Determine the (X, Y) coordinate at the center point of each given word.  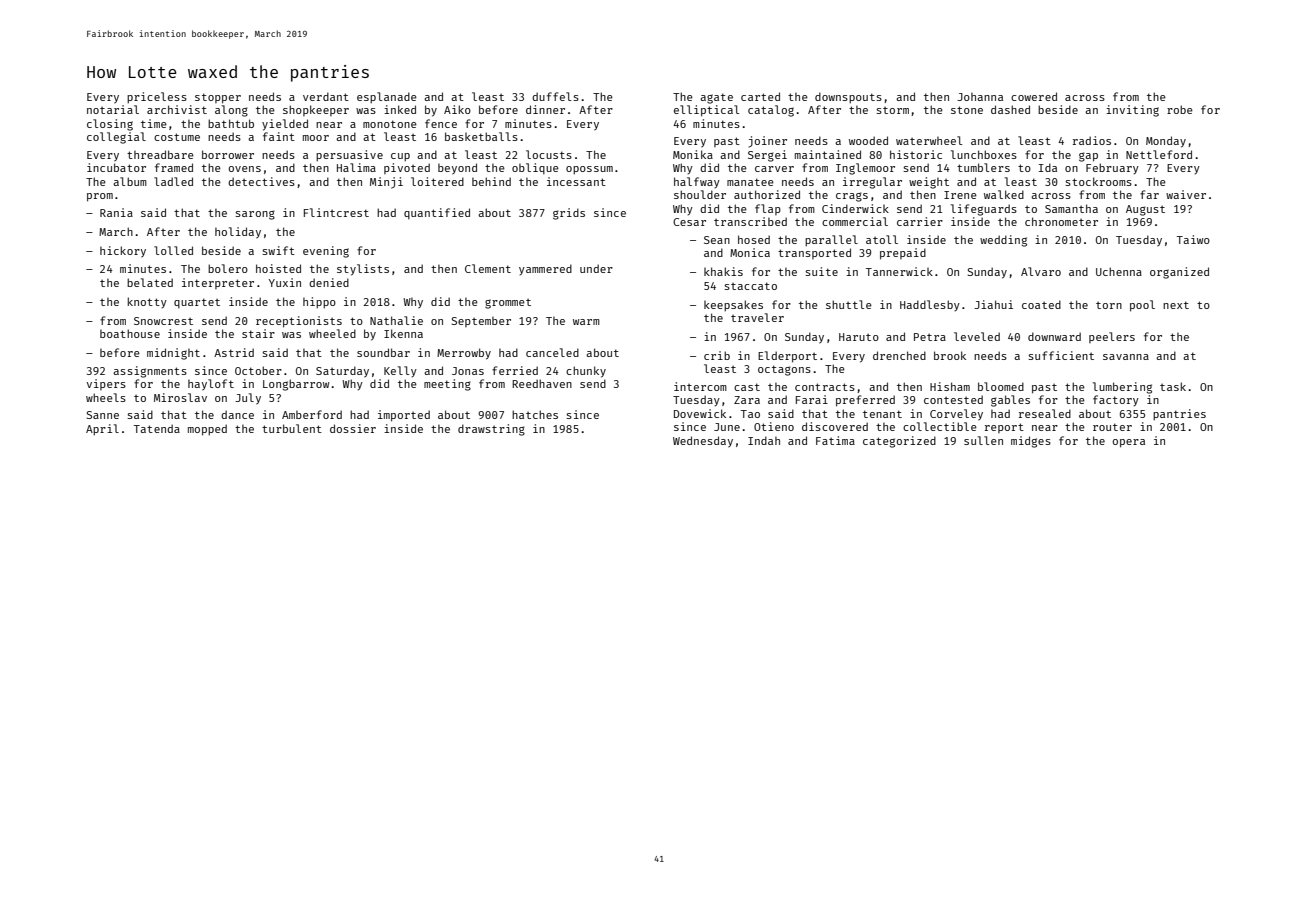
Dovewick (700, 413)
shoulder (700, 194)
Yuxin (285, 282)
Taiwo (1193, 239)
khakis (723, 271)
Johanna (980, 97)
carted (760, 96)
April (102, 429)
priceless (157, 97)
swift (278, 250)
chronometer (1061, 221)
